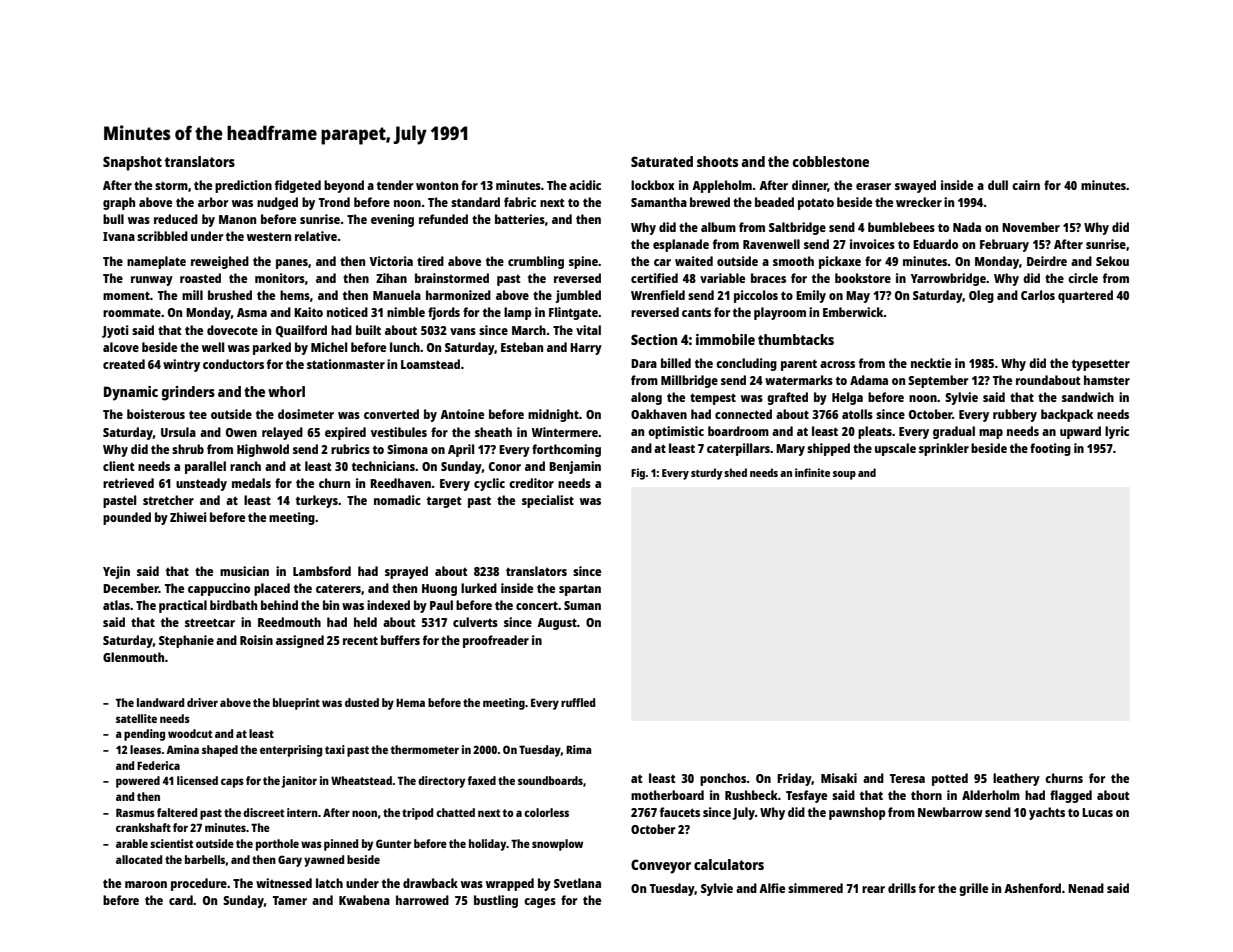 The width and height of the page is (1233, 952). What do you see at coordinates (578, 702) in the page?
I see `ruffled` at bounding box center [578, 702].
